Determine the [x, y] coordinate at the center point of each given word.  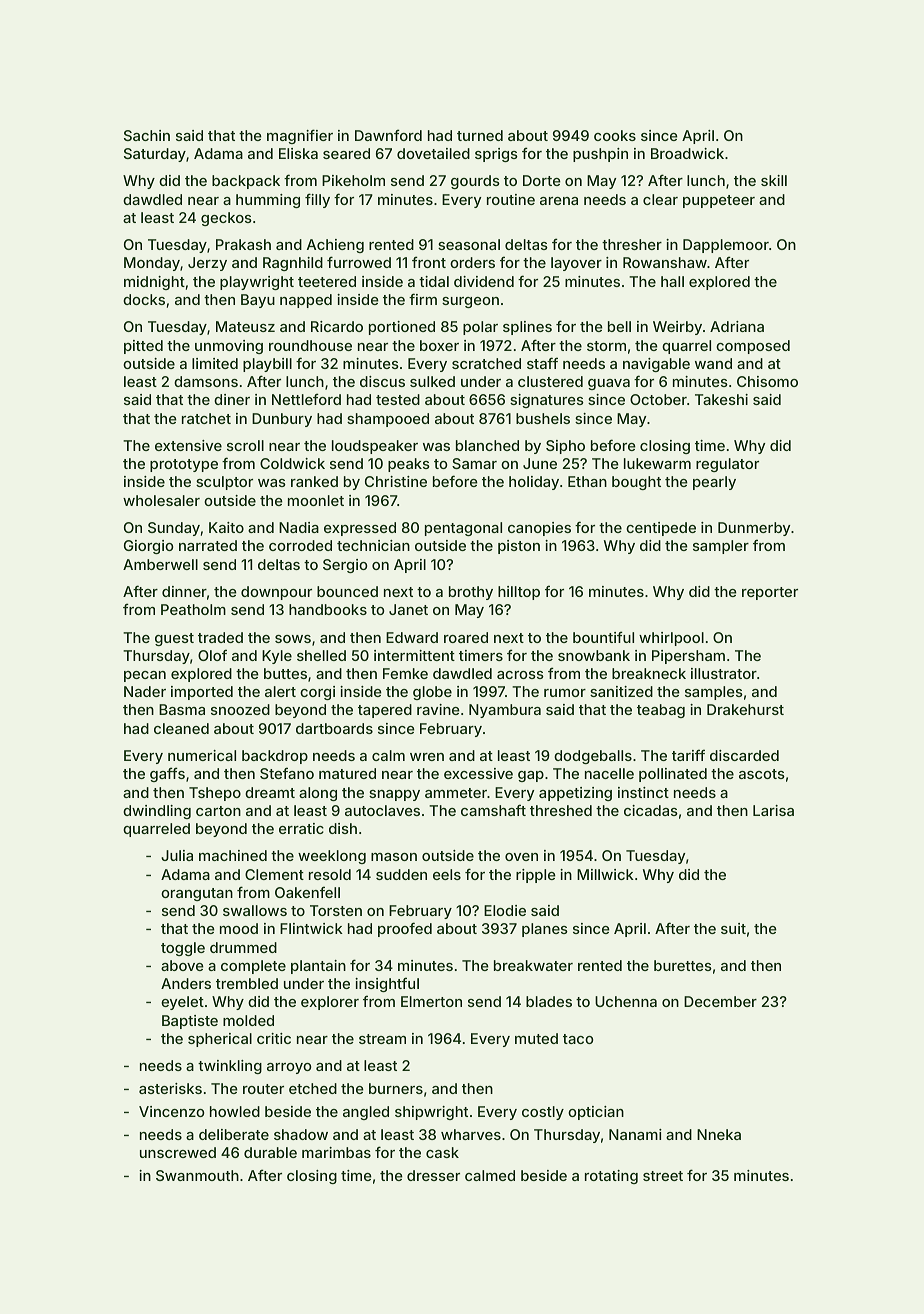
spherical [220, 1040]
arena [559, 201]
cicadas [651, 810]
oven [521, 857]
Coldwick [292, 463]
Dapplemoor [726, 246]
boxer [439, 345]
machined [233, 855]
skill [774, 180]
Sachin [147, 135]
